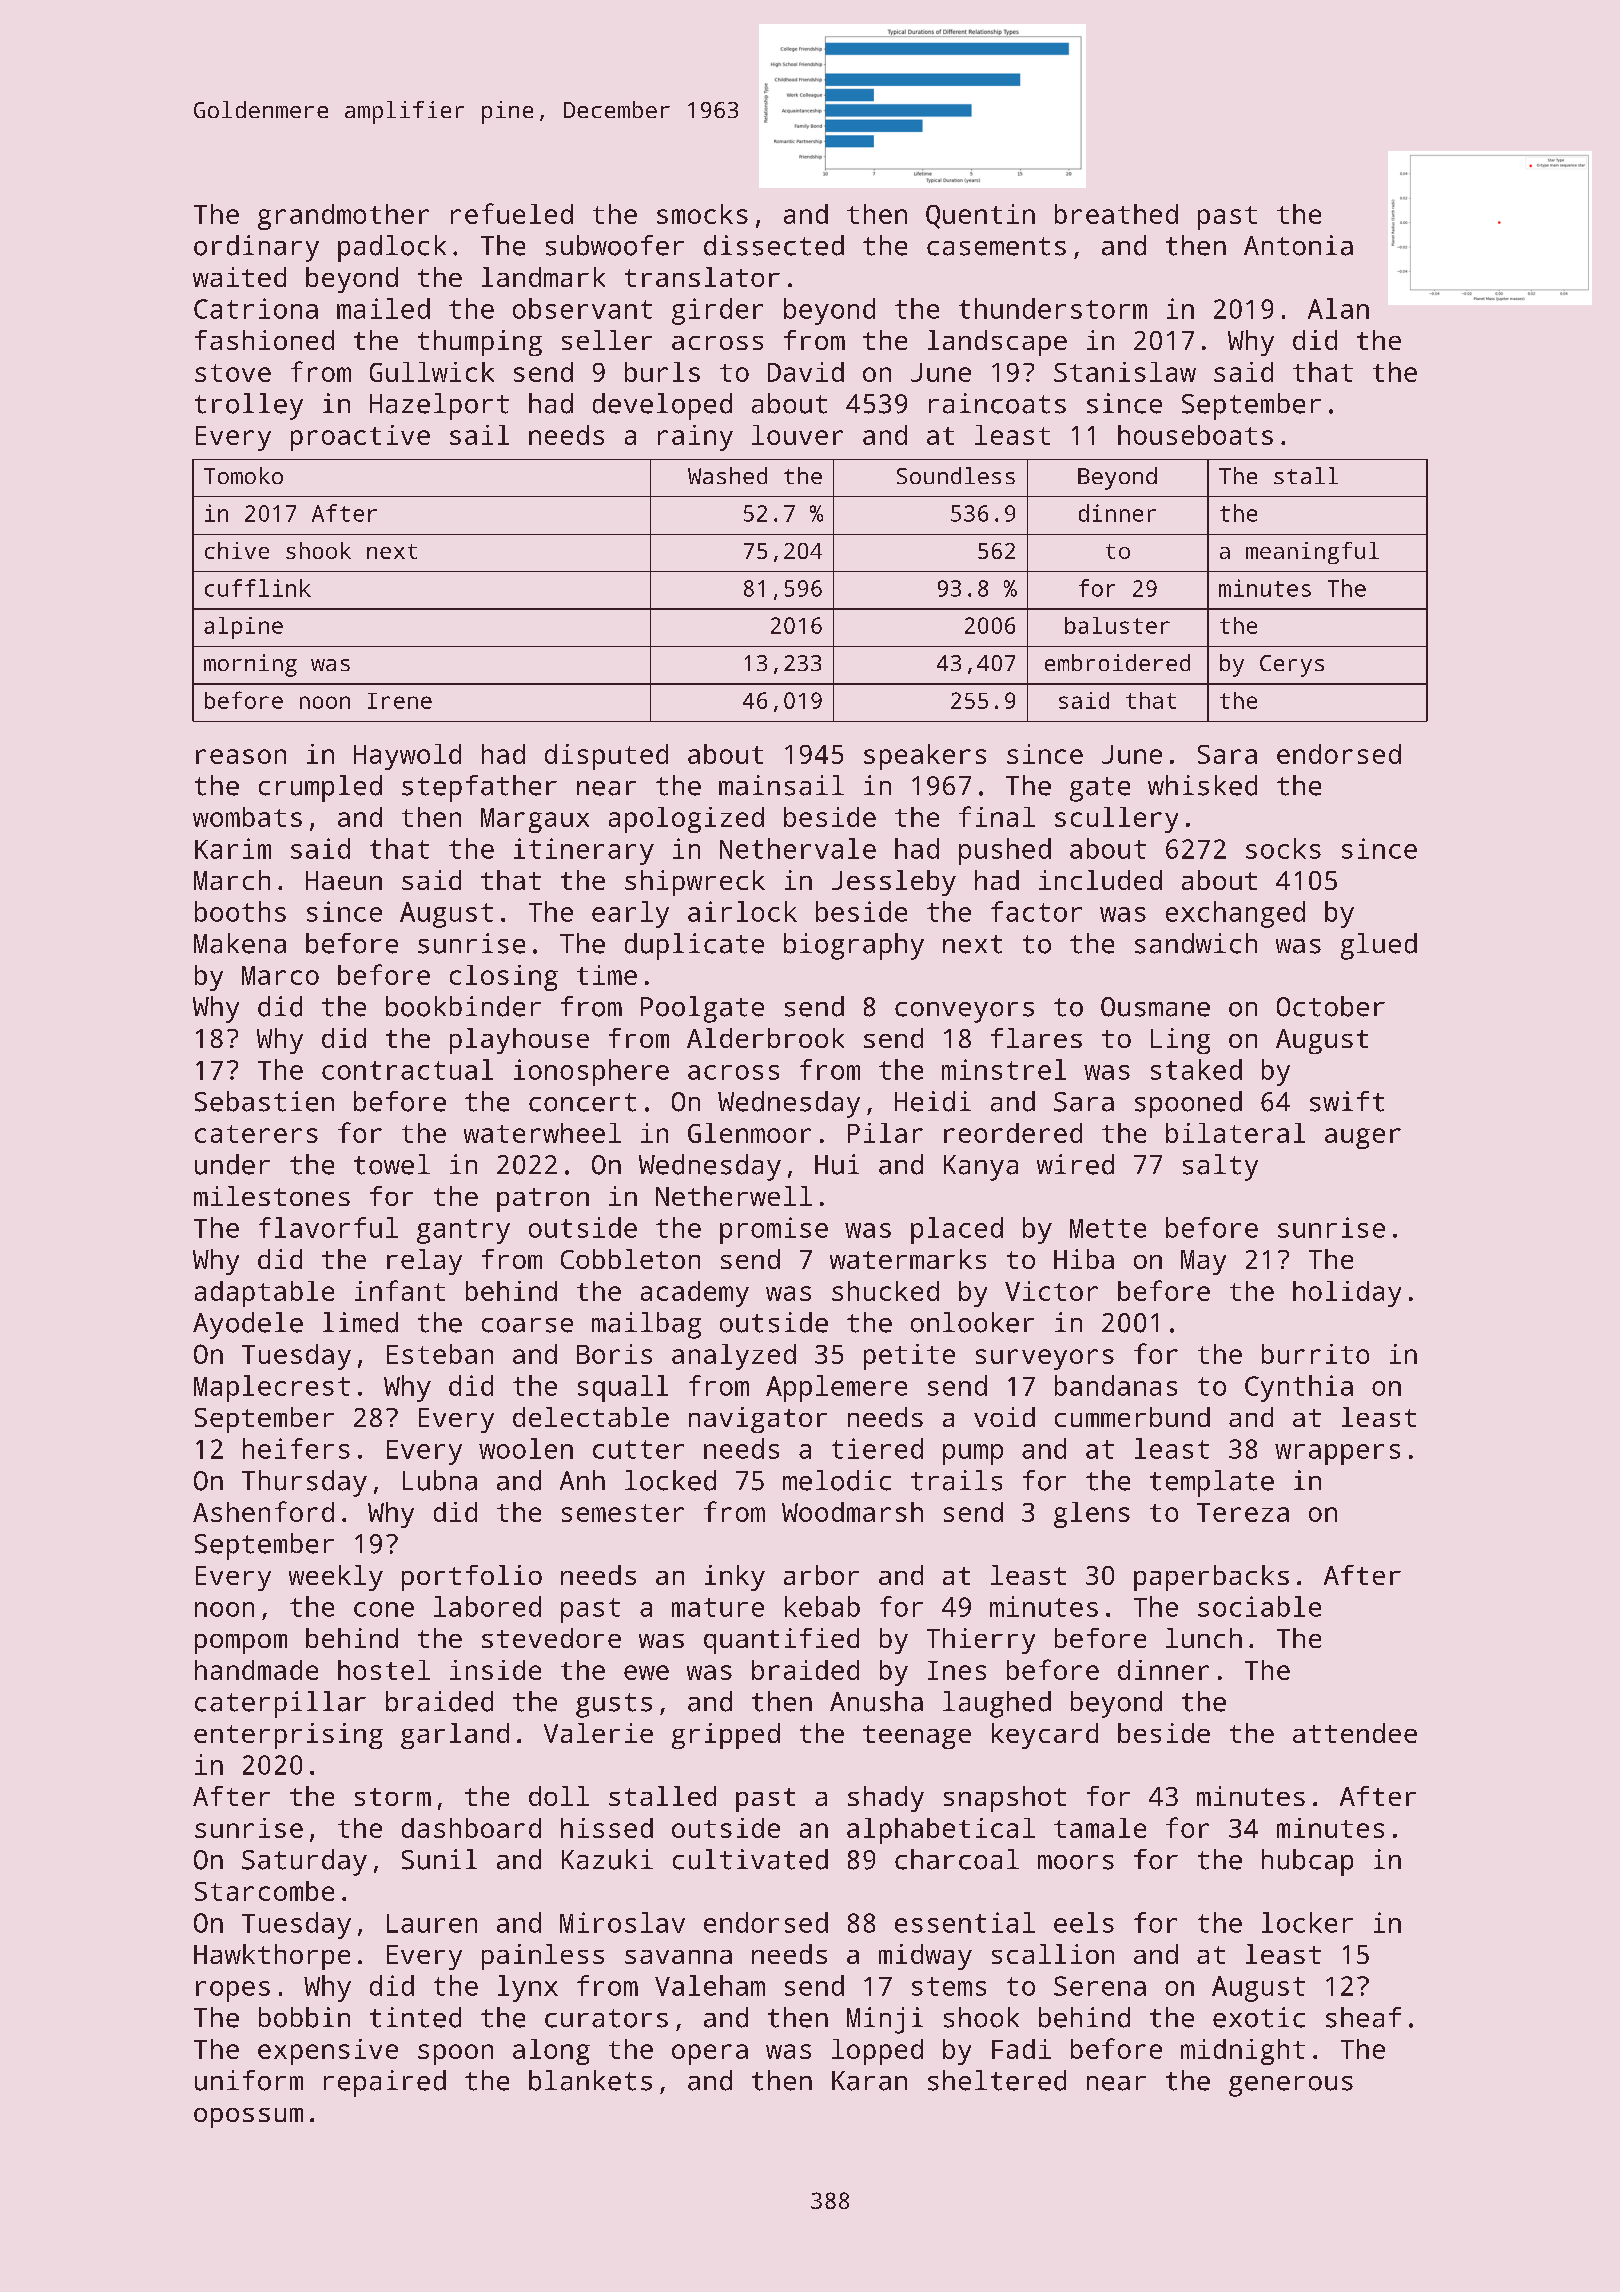 The height and width of the screenshot is (2292, 1620). What do you see at coordinates (248, 2118) in the screenshot?
I see `opossum` at bounding box center [248, 2118].
